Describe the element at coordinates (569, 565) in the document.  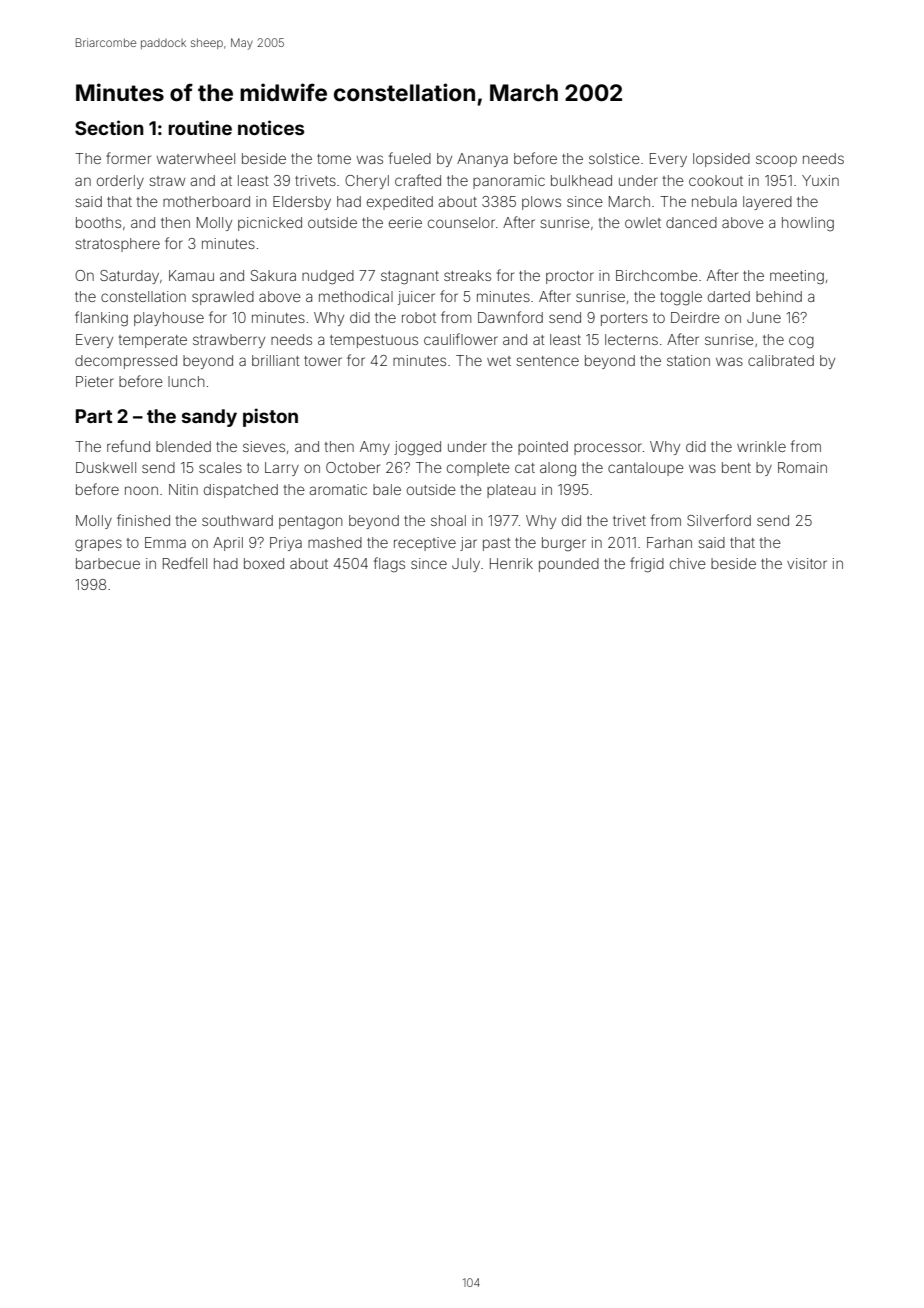
I see `pounded` at that location.
